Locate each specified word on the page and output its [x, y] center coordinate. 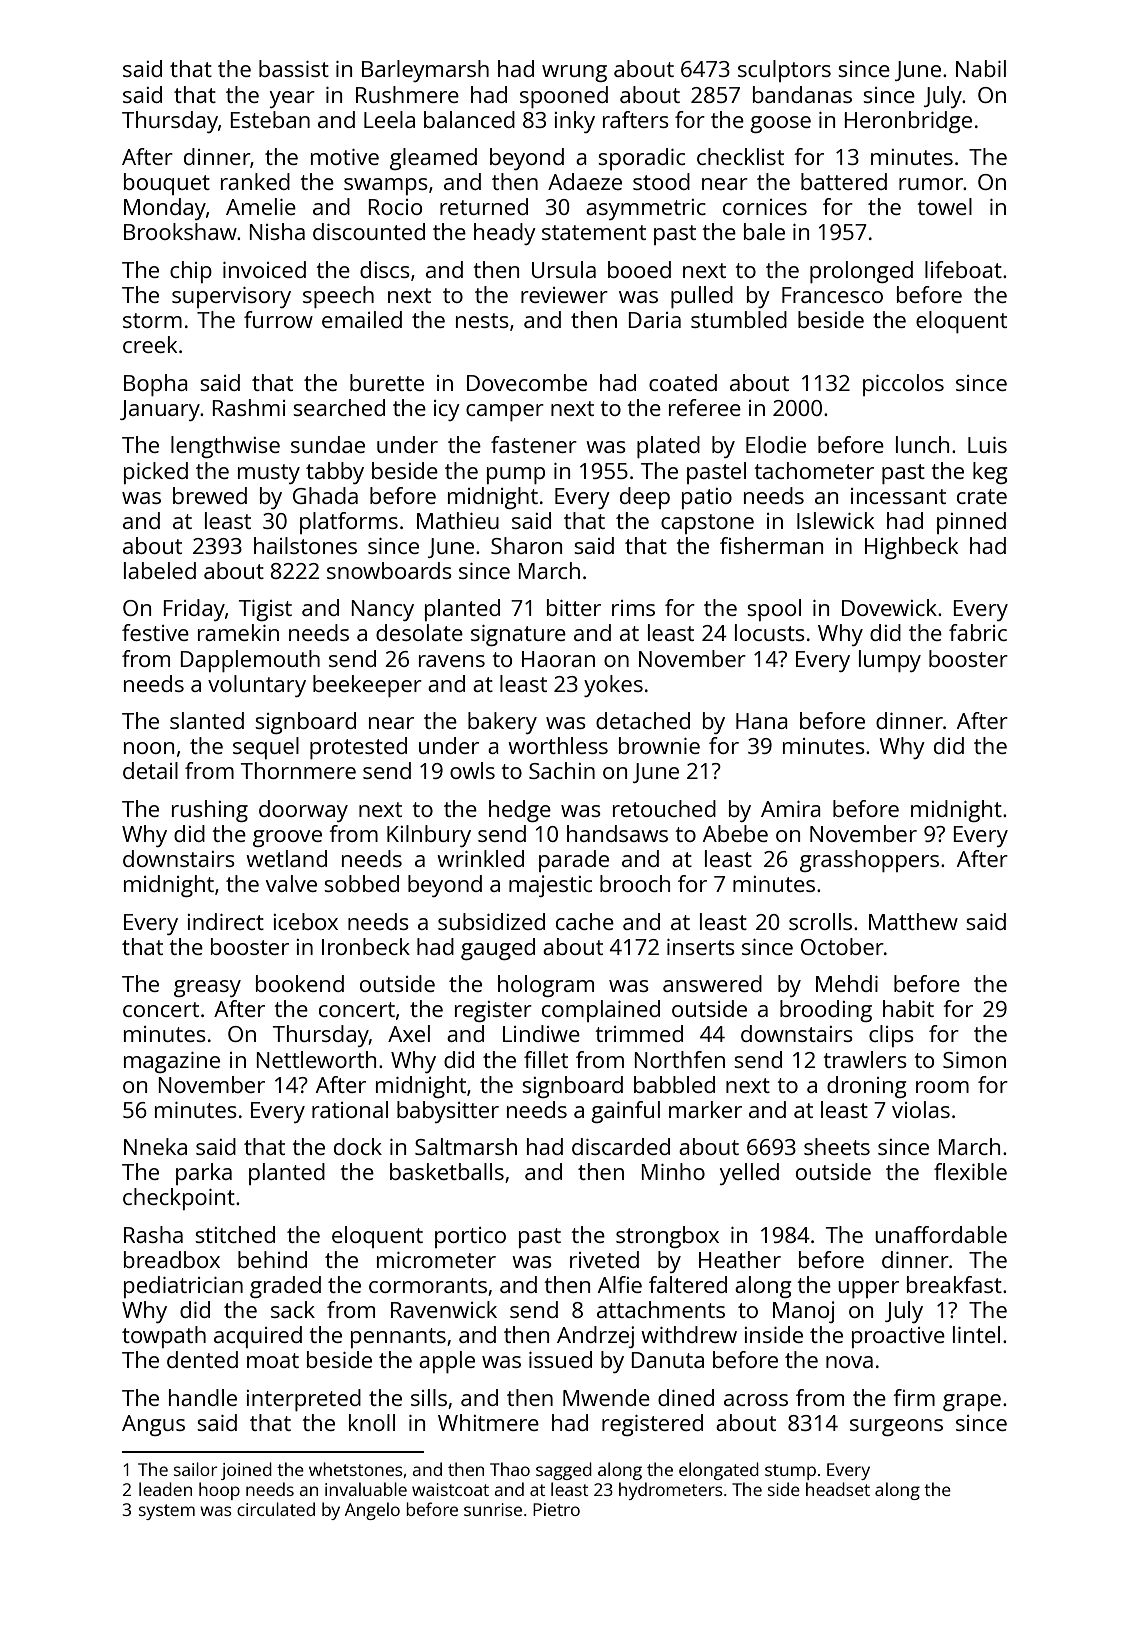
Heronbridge [908, 122]
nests [482, 320]
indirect [225, 921]
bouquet [167, 184]
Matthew [913, 921]
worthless [558, 745]
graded [285, 1287]
